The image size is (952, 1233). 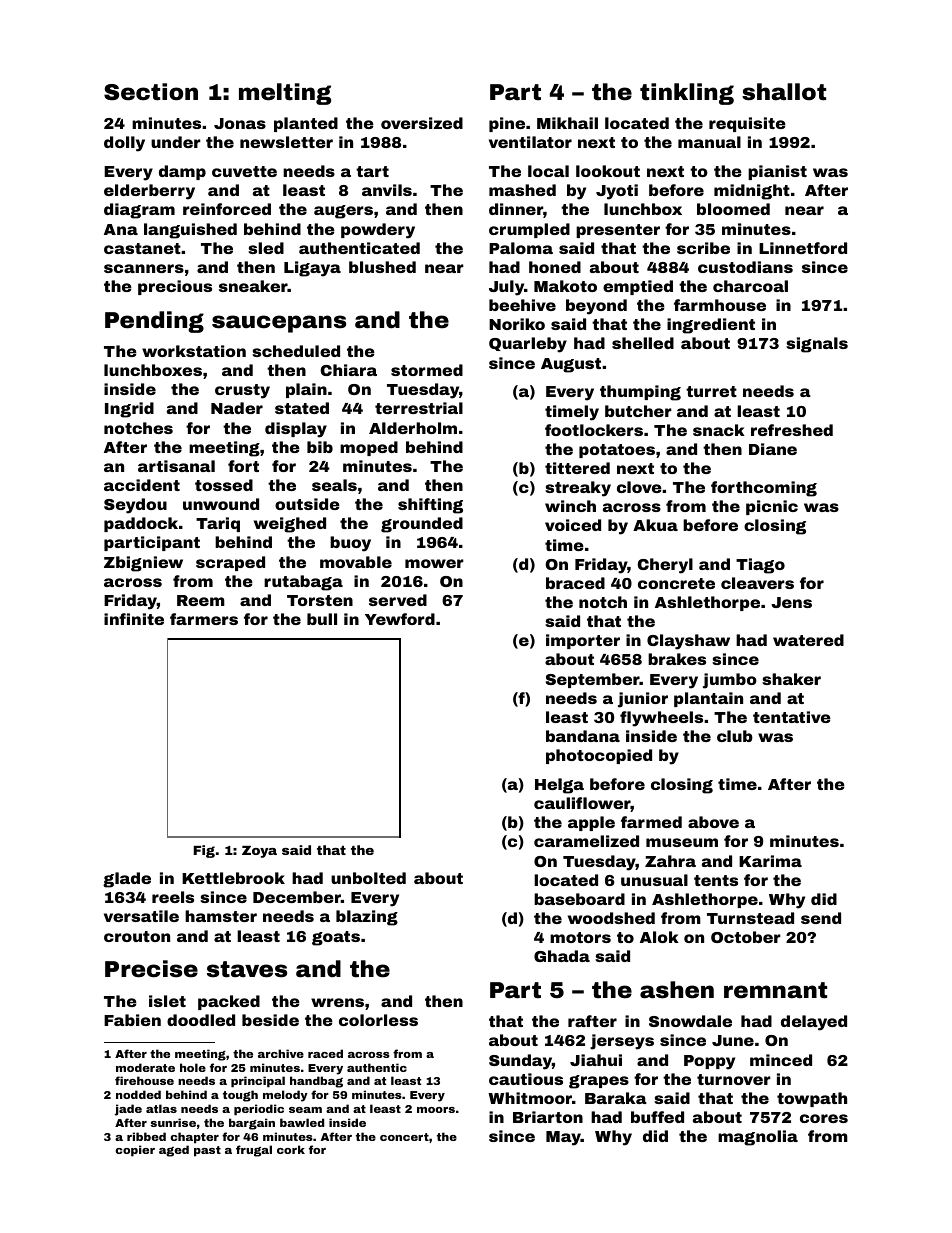 What do you see at coordinates (174, 1151) in the page?
I see `aged` at bounding box center [174, 1151].
